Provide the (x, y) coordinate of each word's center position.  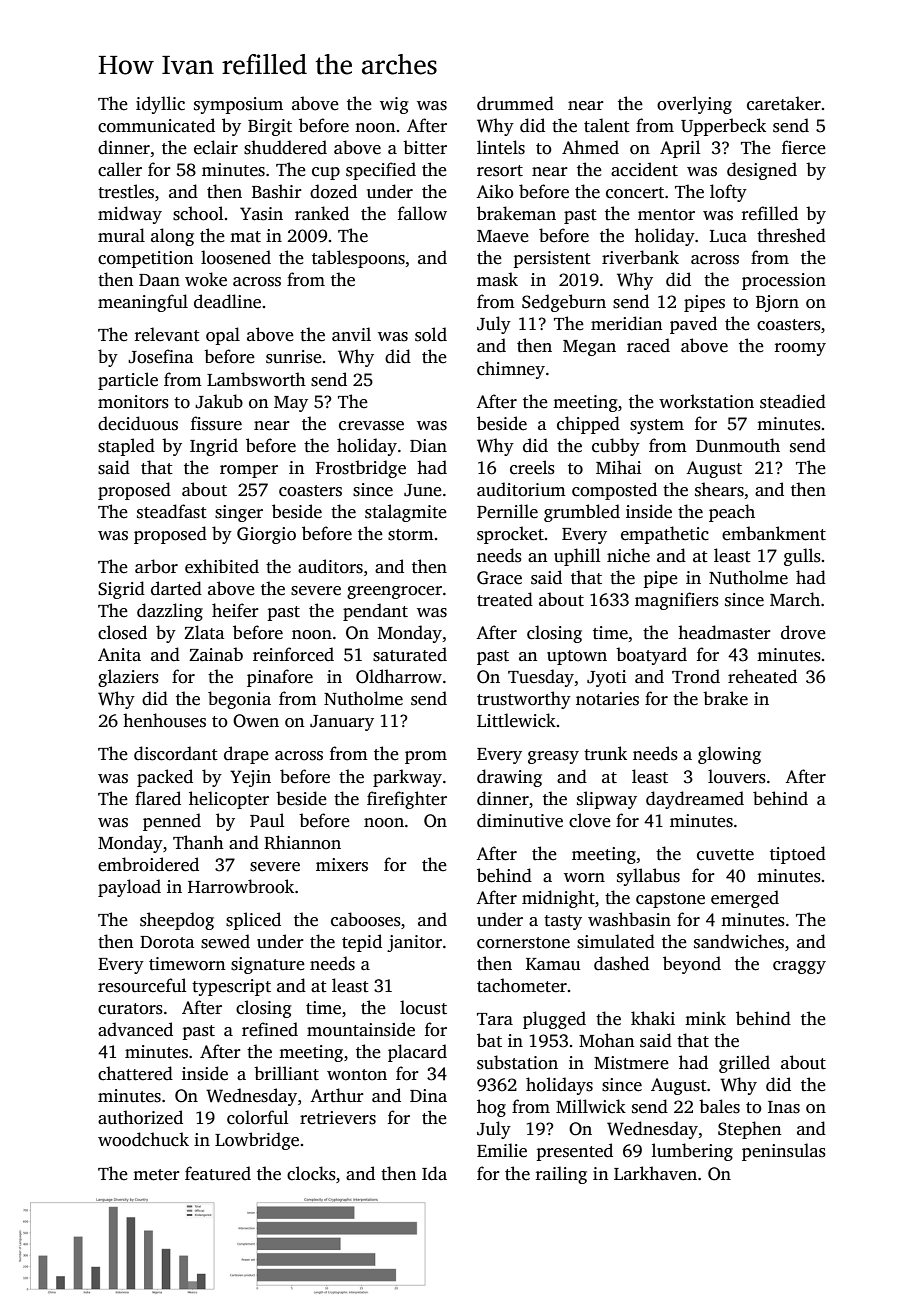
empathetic (665, 535)
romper (249, 471)
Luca (728, 236)
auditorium (521, 489)
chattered (135, 1073)
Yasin (261, 214)
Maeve (503, 236)
